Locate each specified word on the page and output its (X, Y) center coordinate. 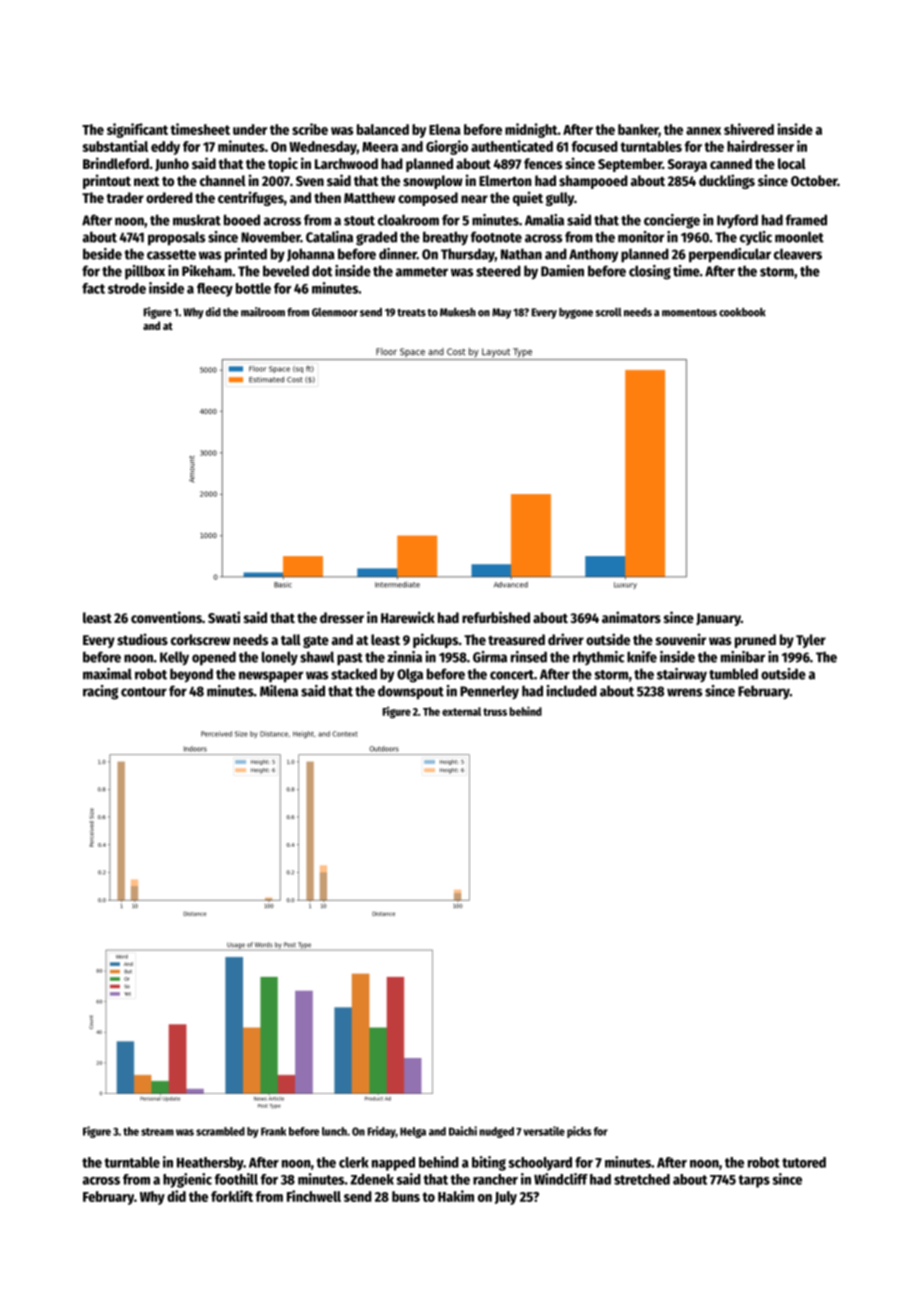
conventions (166, 617)
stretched (642, 1179)
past (350, 659)
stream (157, 1132)
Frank (273, 1131)
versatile (544, 1131)
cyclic (756, 238)
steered (498, 271)
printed (246, 255)
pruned (755, 641)
